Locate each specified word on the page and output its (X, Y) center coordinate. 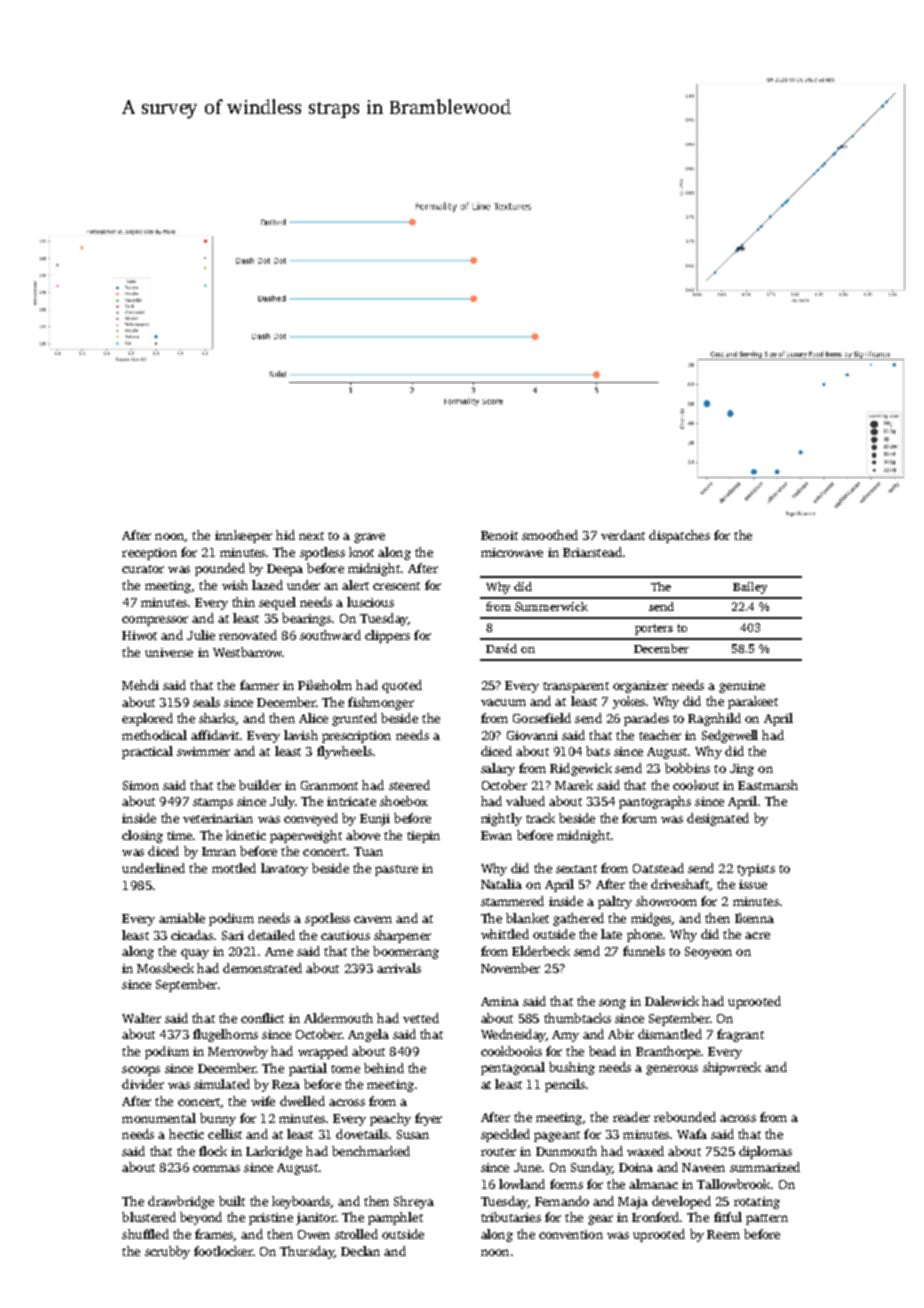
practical (147, 752)
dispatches (679, 536)
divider (143, 1084)
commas (216, 1168)
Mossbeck (165, 968)
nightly (501, 819)
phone (644, 935)
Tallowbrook (733, 1184)
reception (149, 554)
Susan (413, 1134)
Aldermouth (338, 1018)
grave (369, 538)
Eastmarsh (768, 785)
